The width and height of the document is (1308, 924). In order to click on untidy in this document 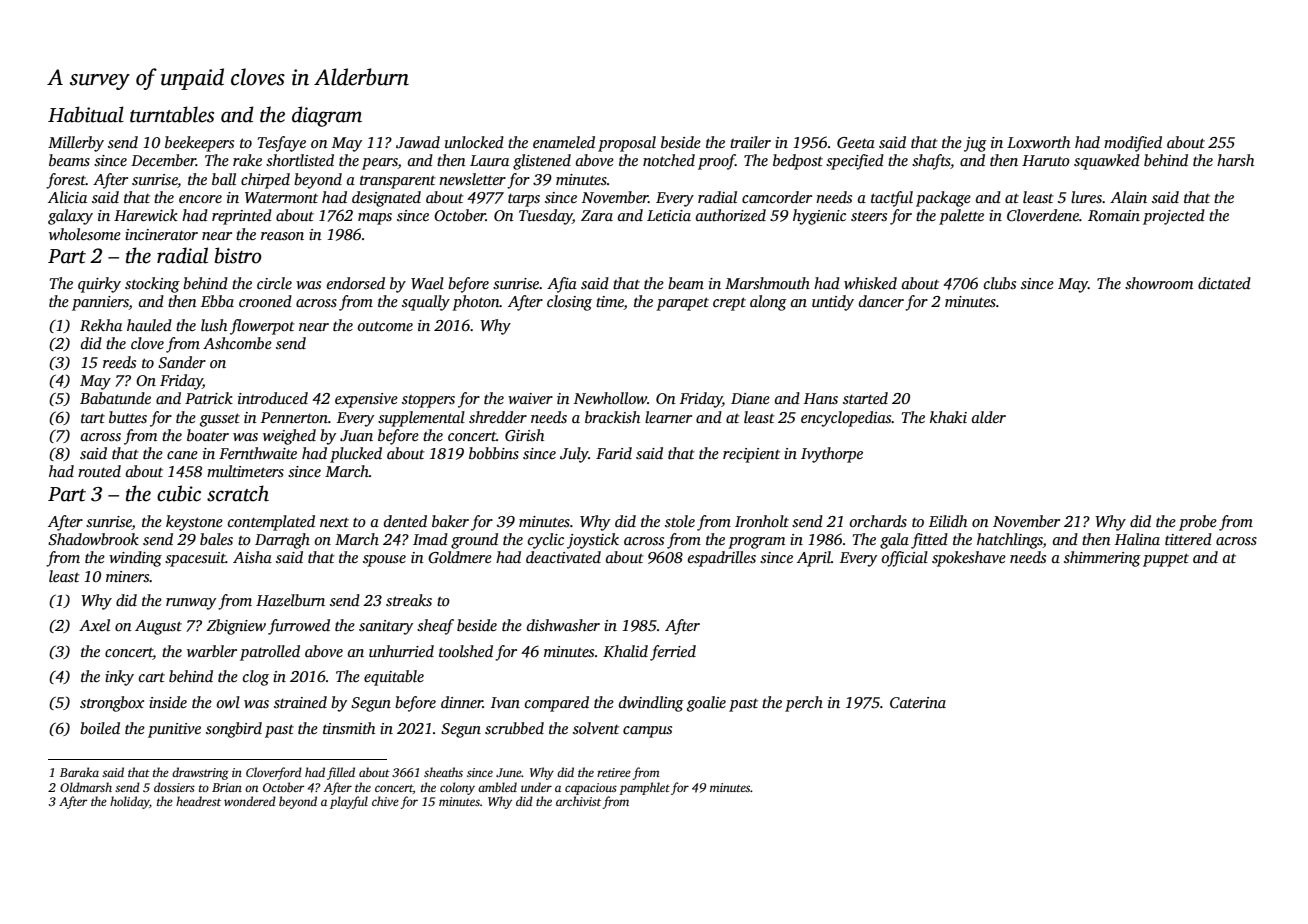, I will do `click(833, 303)`.
